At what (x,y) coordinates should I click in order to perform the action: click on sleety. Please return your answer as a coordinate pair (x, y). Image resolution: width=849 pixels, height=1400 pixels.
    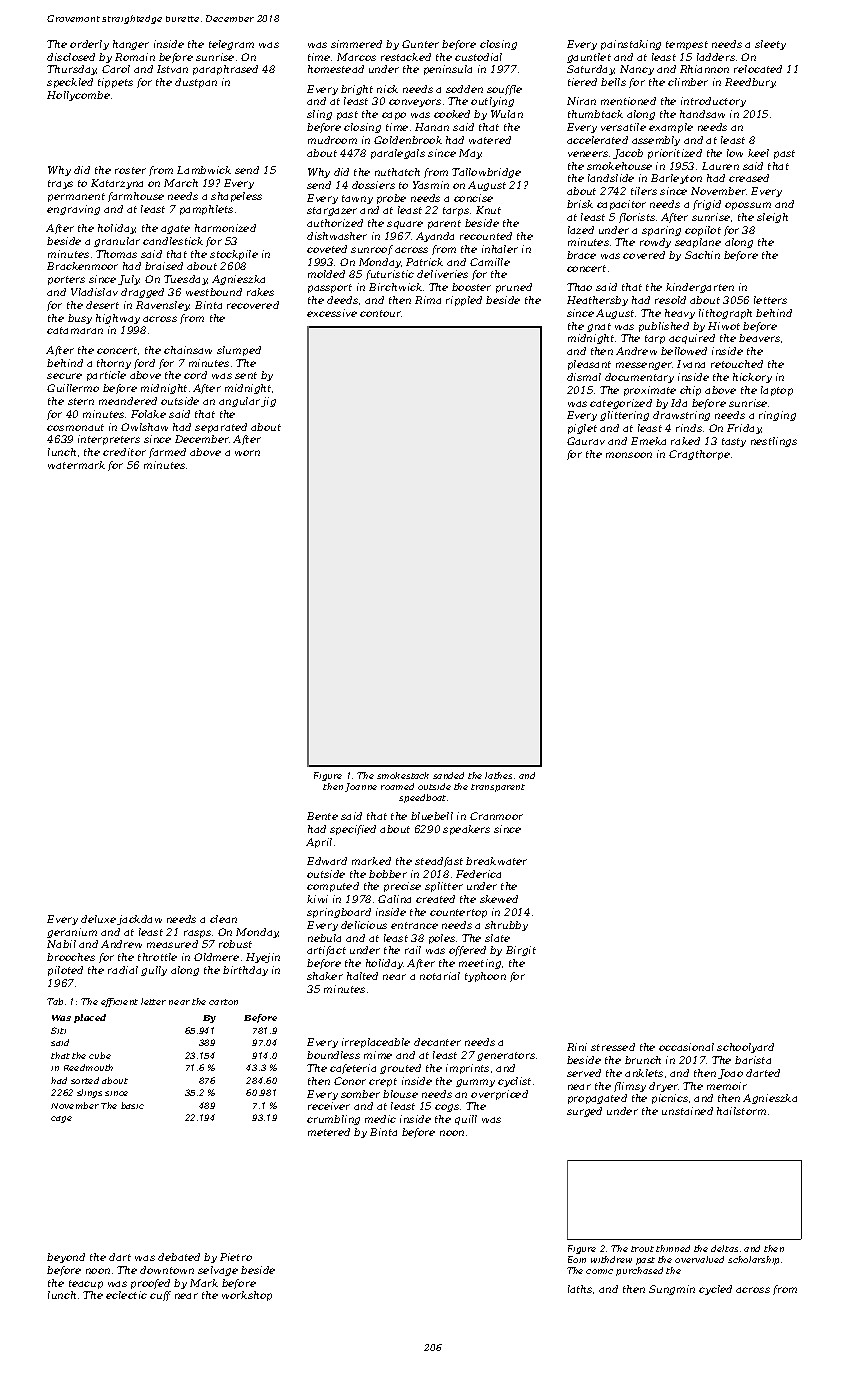
    Looking at the image, I should click on (770, 45).
